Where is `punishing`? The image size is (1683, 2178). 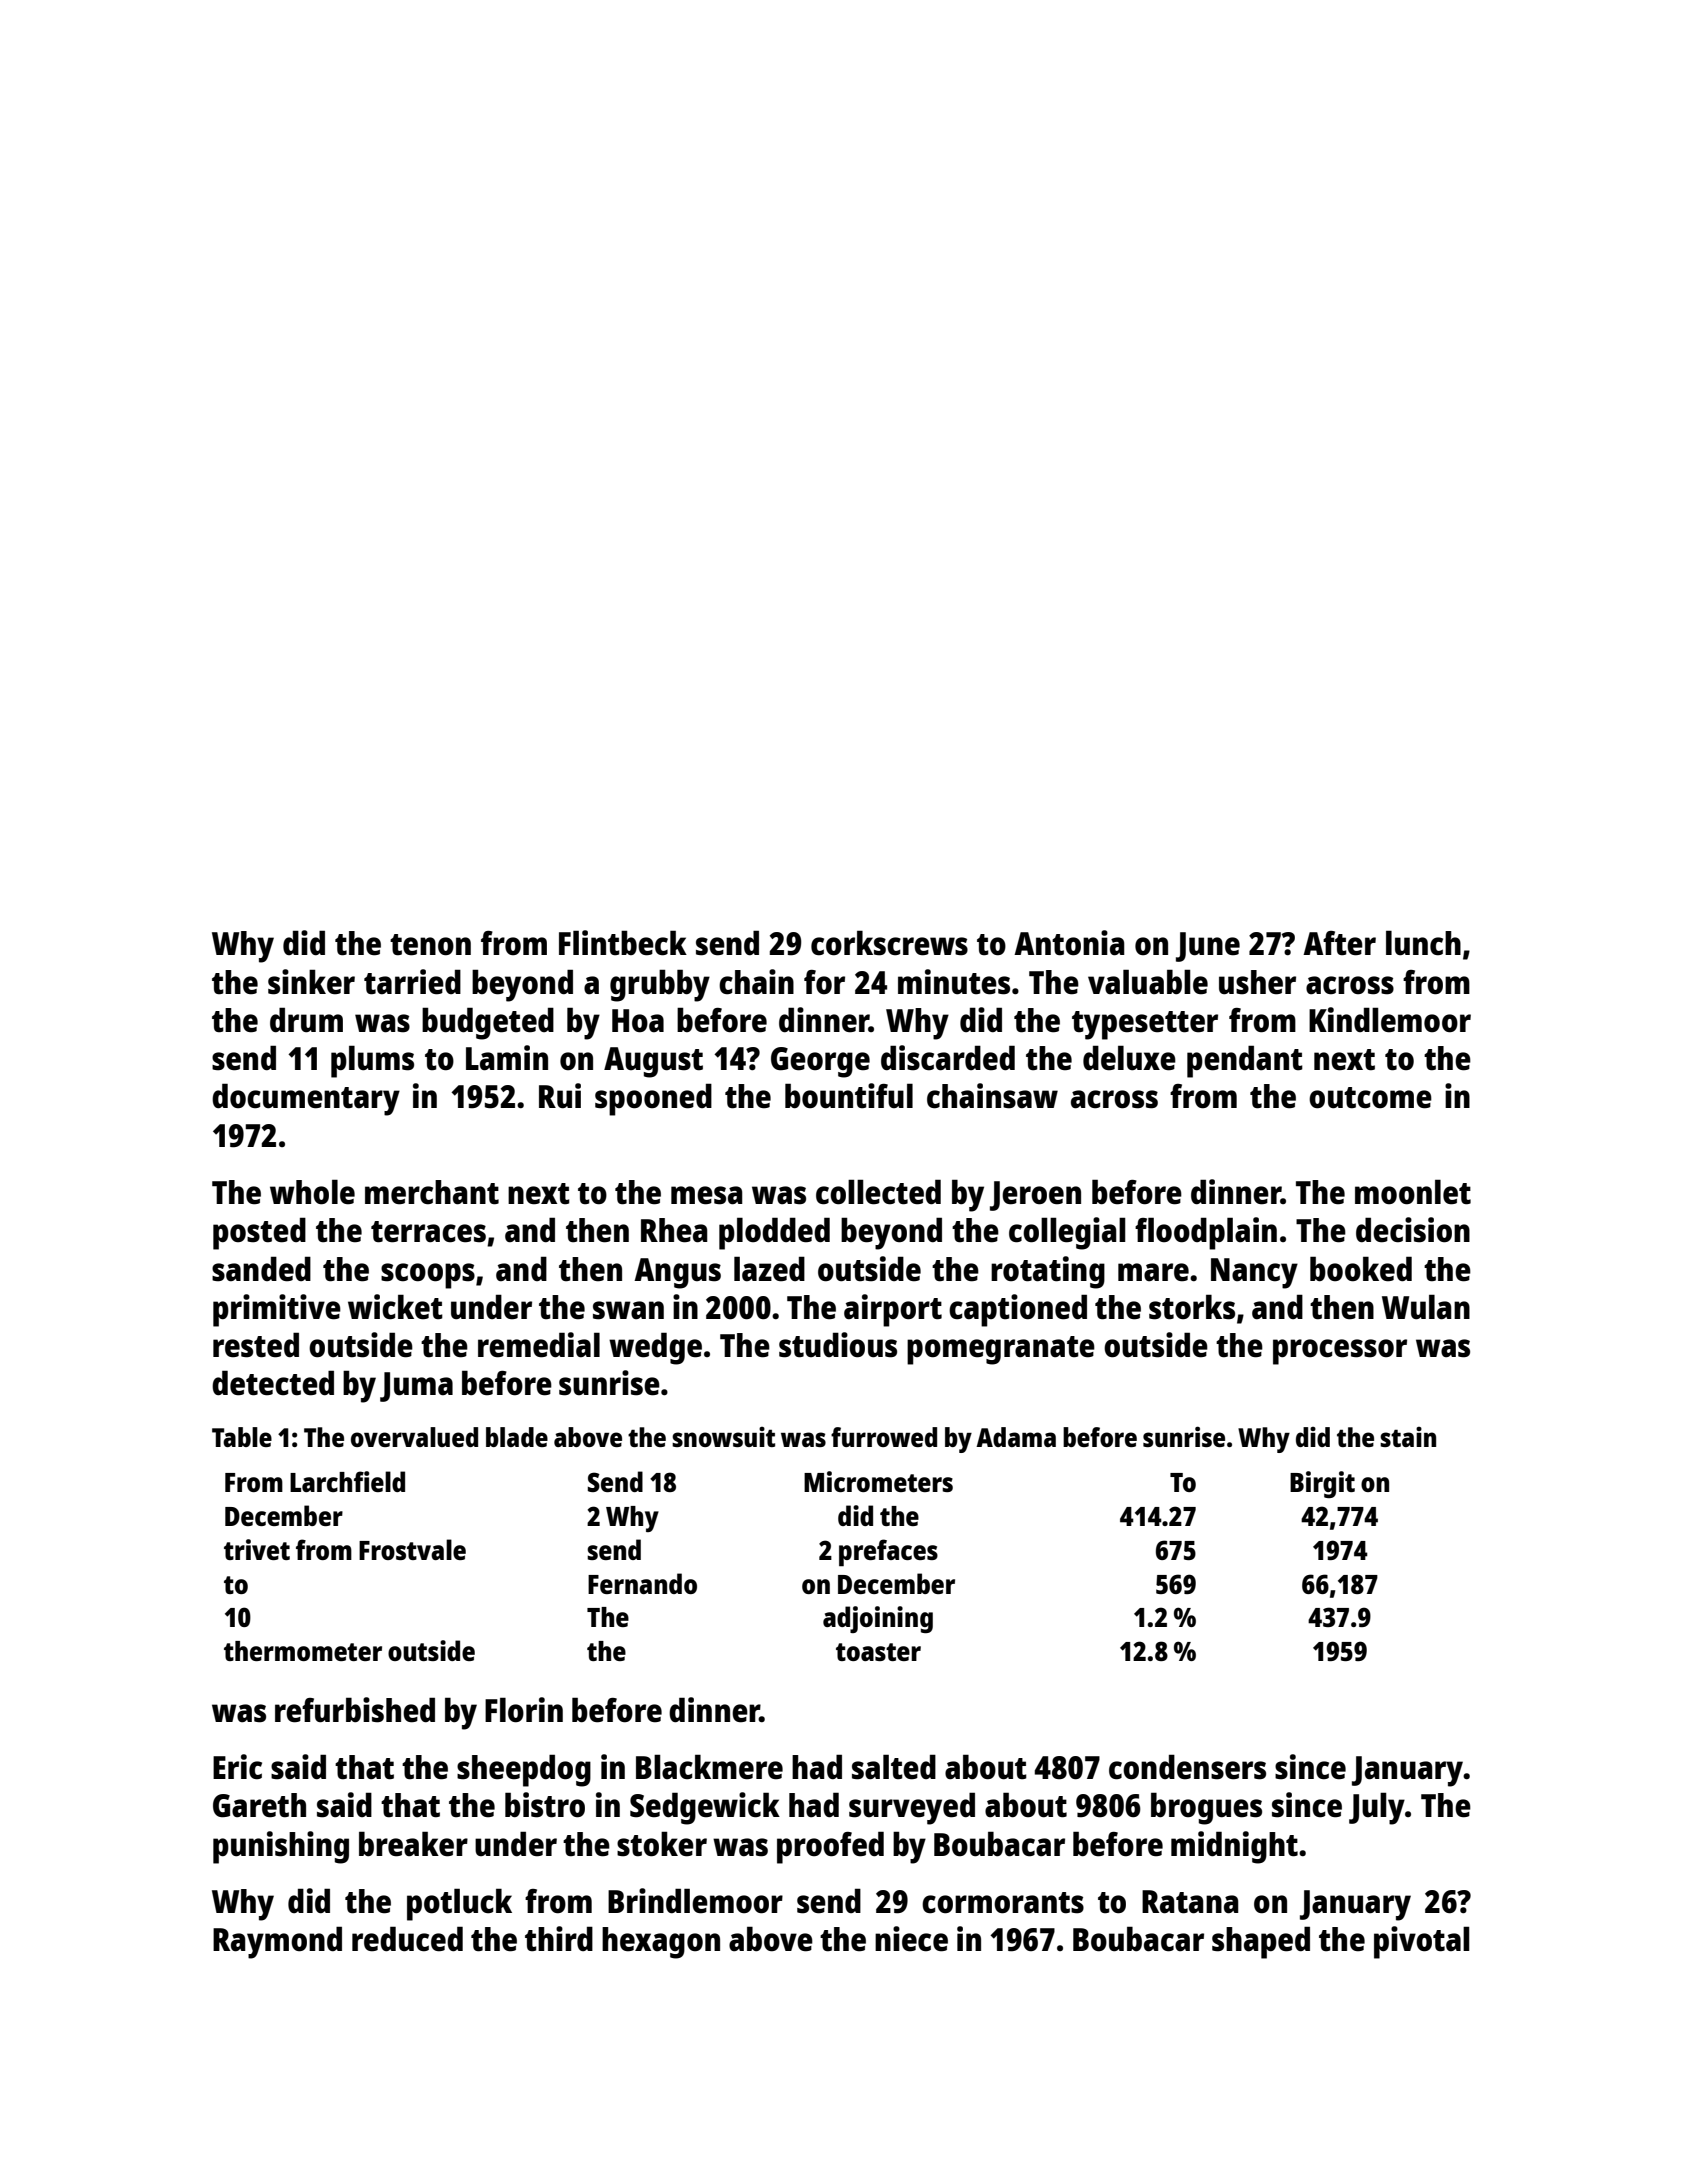 punishing is located at coordinates (281, 1847).
